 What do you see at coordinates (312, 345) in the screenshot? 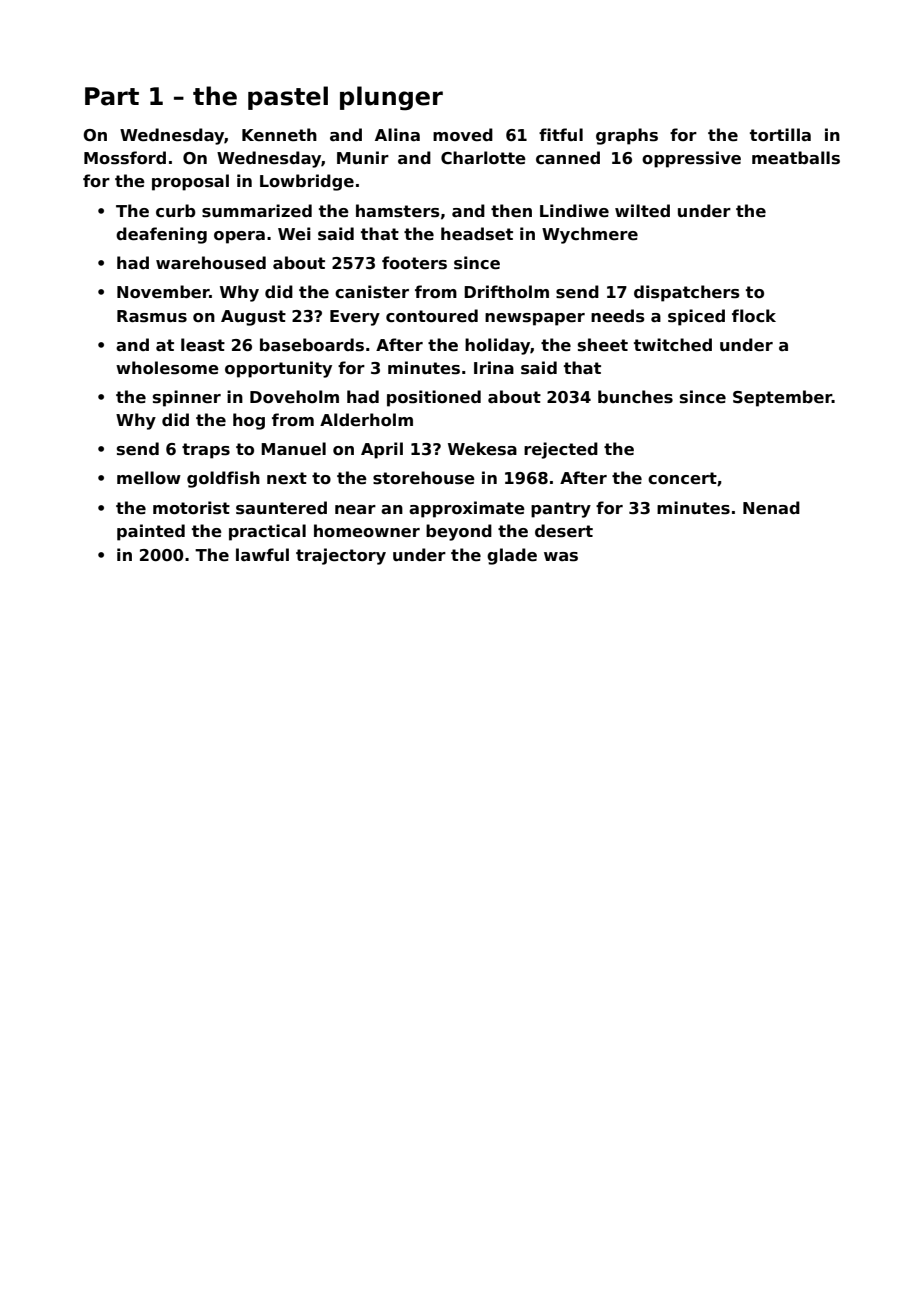
I see `baseboards` at bounding box center [312, 345].
